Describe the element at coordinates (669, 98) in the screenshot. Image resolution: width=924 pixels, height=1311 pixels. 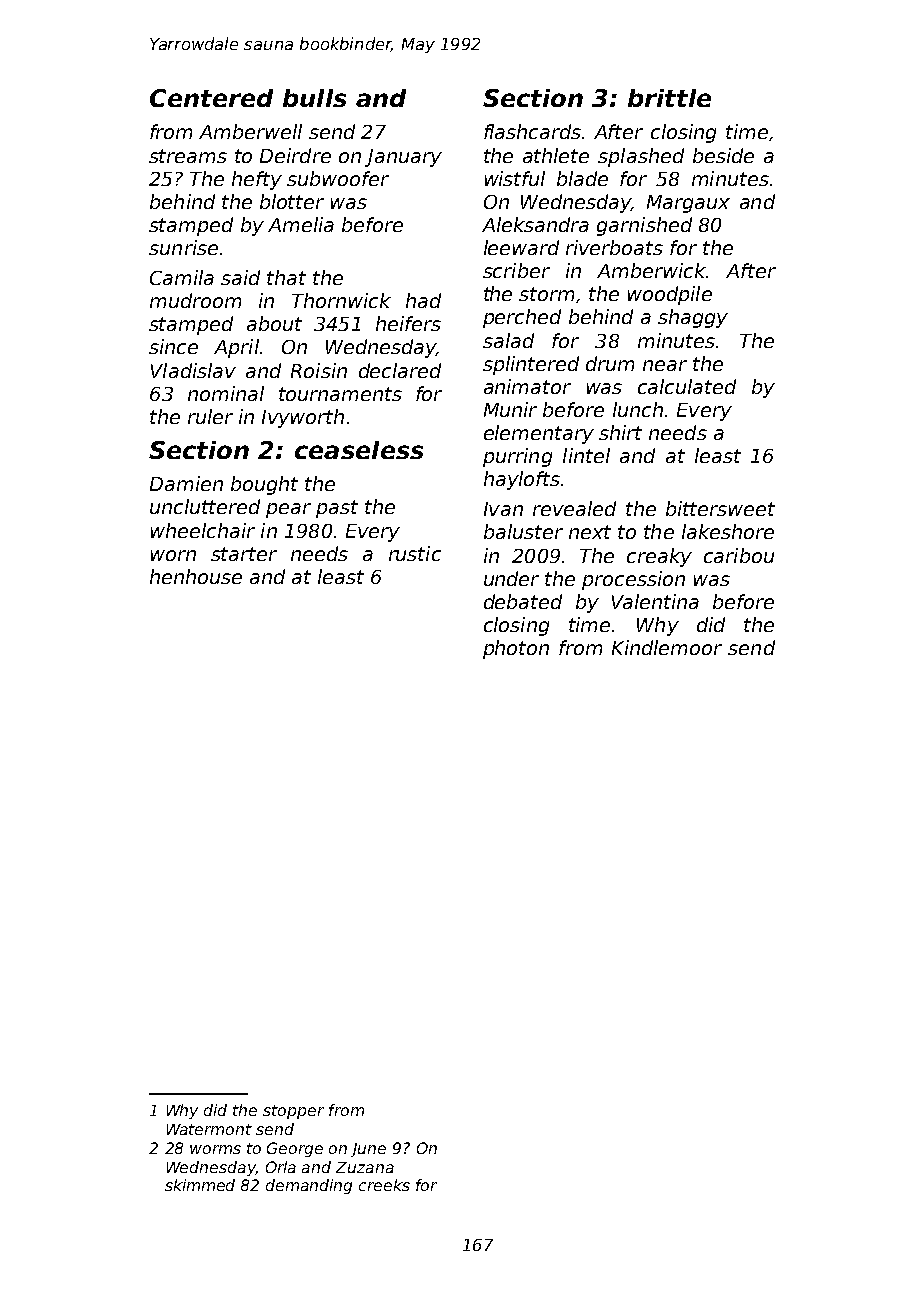
I see `brittle` at that location.
